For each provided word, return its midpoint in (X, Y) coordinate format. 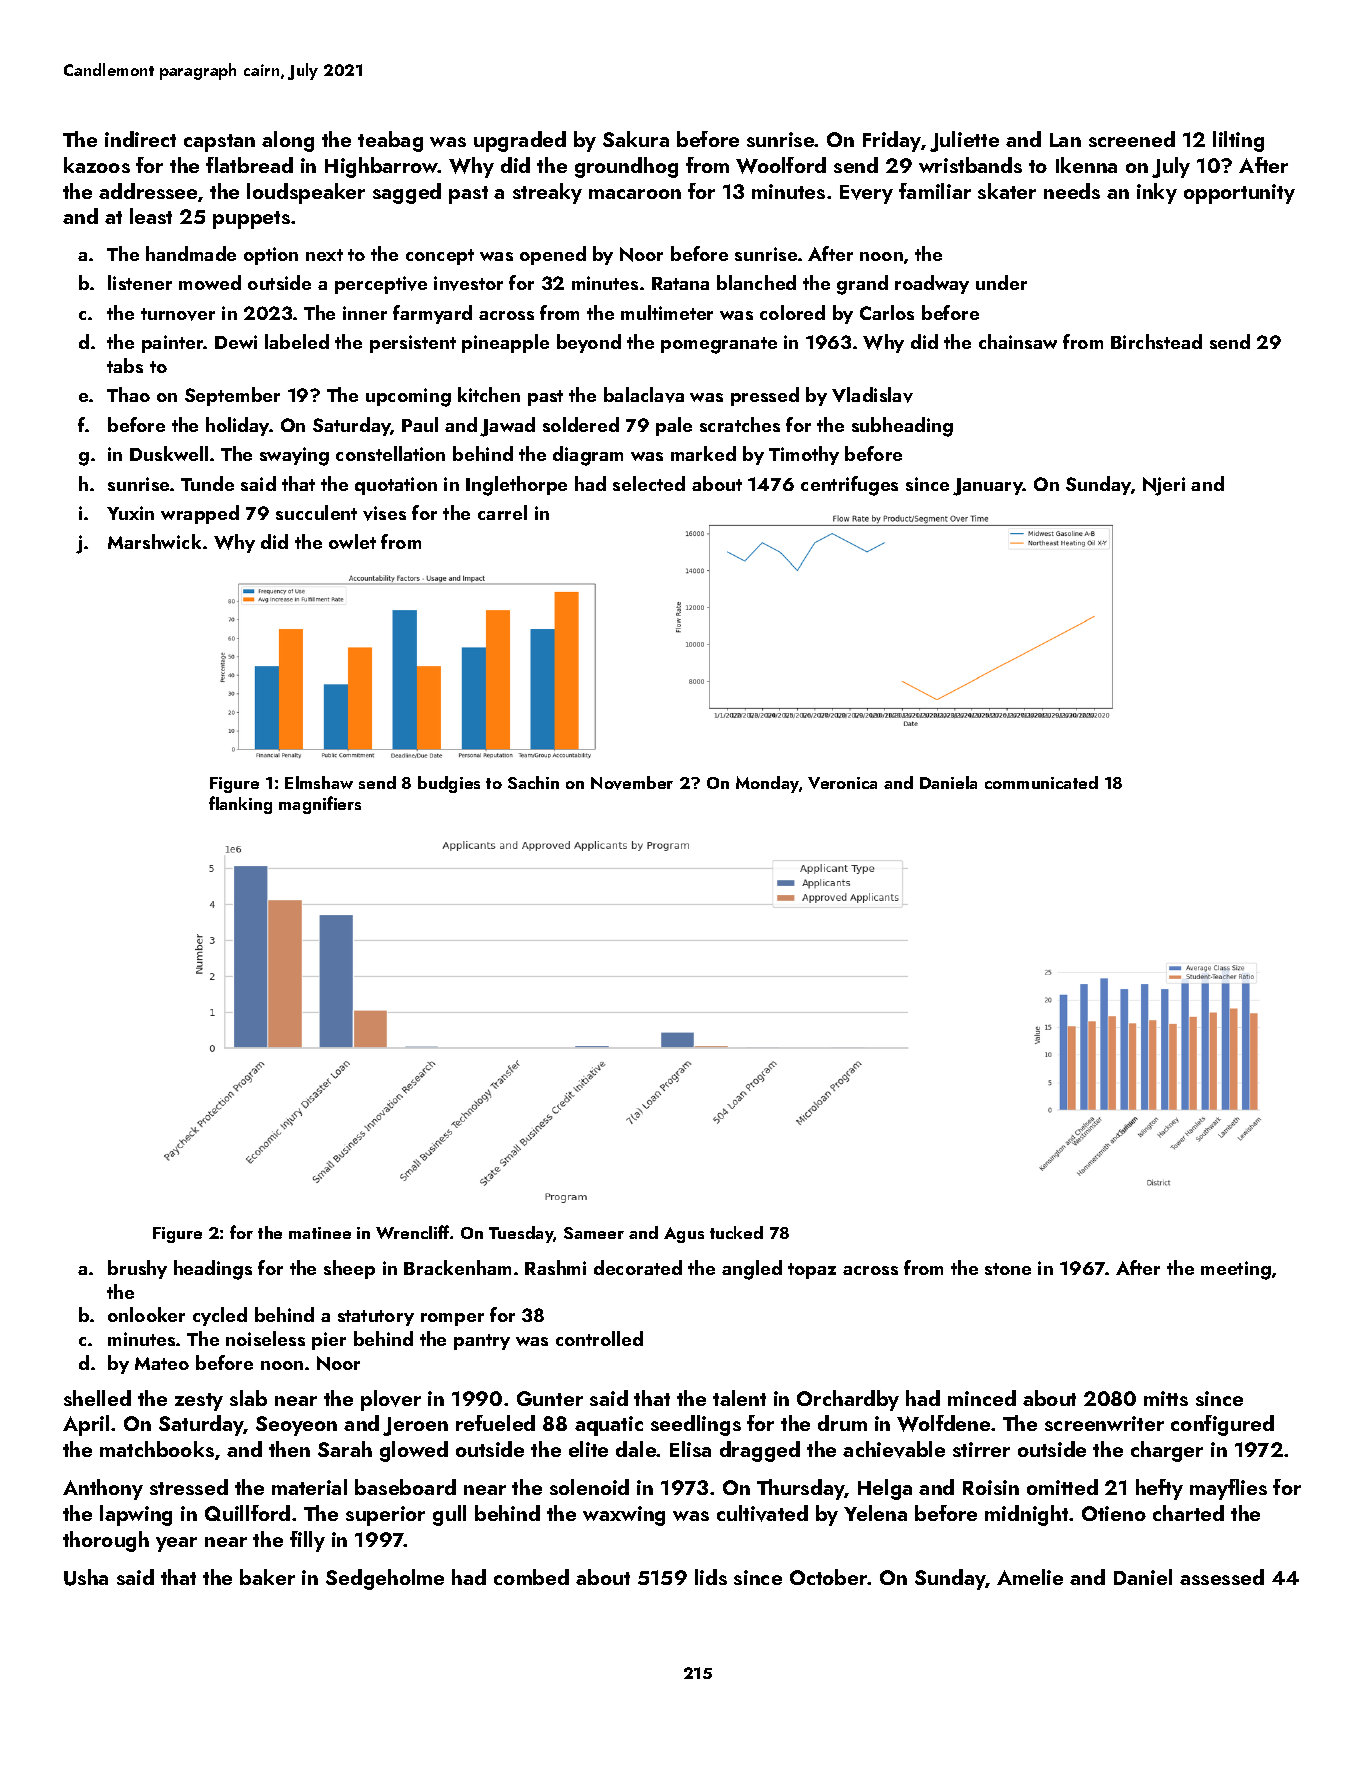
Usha (86, 1577)
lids (711, 1577)
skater (1007, 191)
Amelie (1030, 1577)
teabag (390, 141)
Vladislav (872, 395)
